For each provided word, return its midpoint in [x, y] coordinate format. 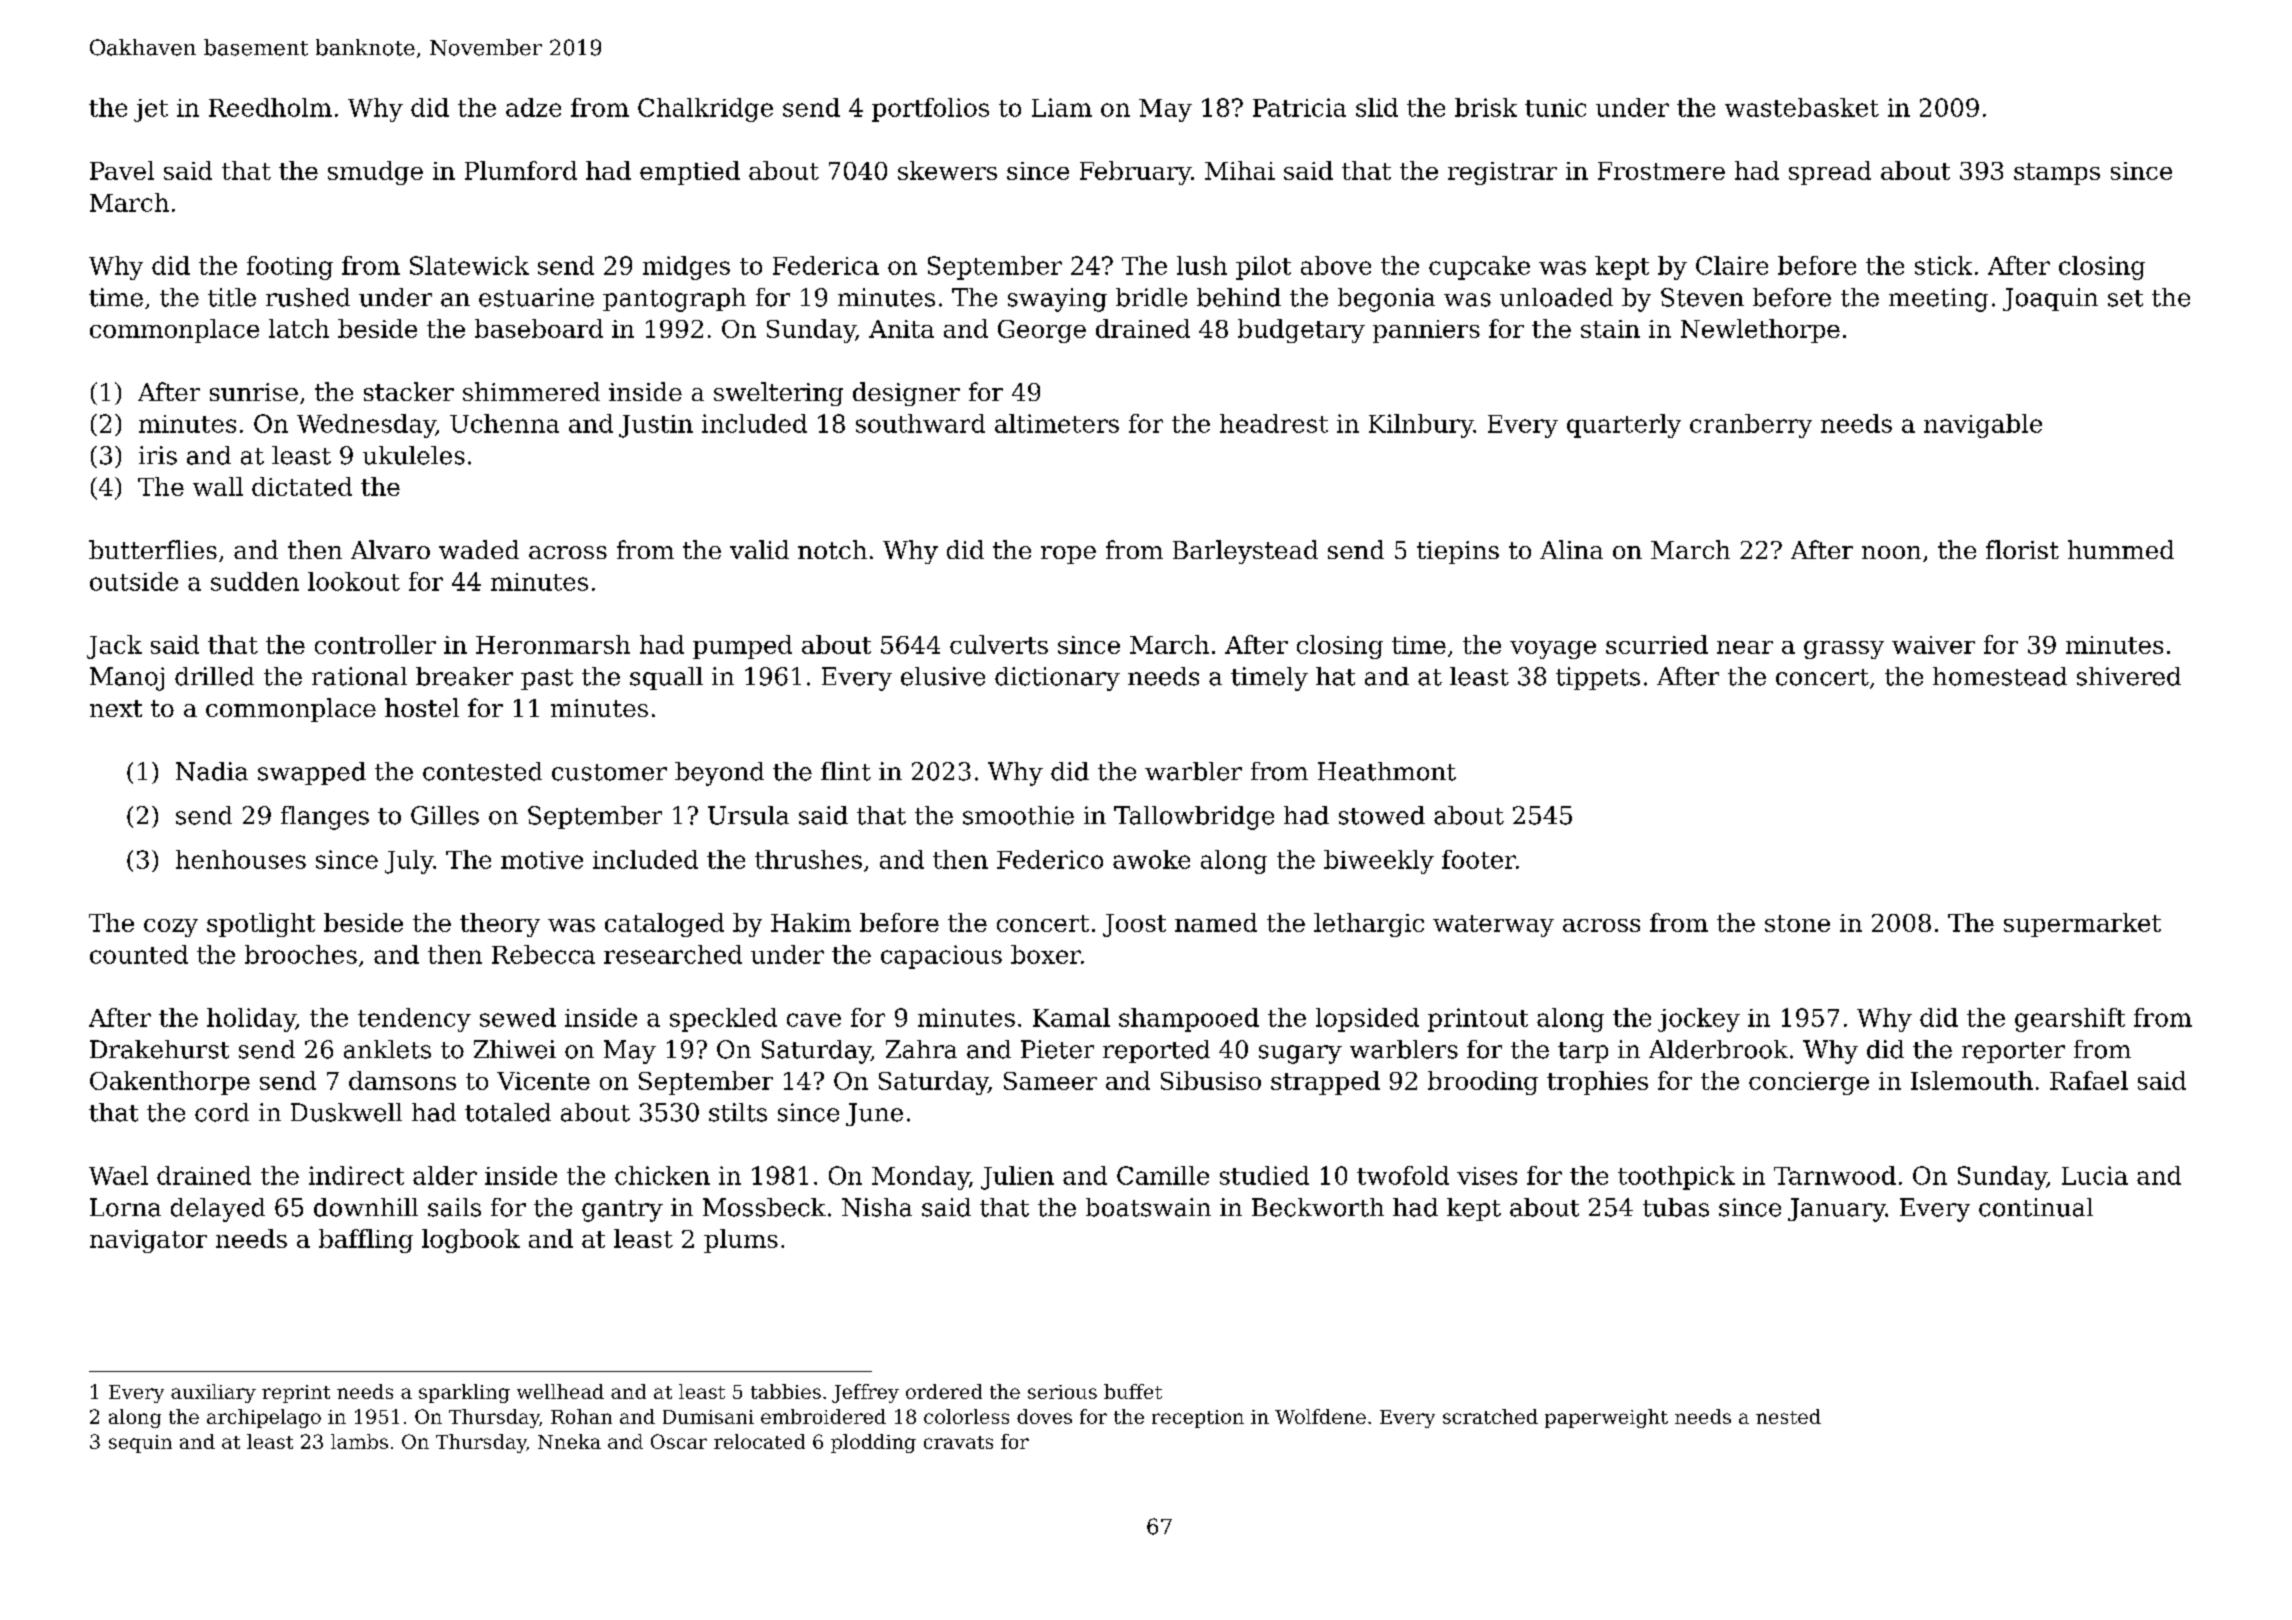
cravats [958, 1442]
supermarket [2082, 925]
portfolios [930, 110]
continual [2036, 1207]
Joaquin [2050, 299]
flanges [325, 818]
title [232, 297]
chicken [662, 1175]
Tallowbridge [1194, 818]
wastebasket [1802, 107]
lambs [359, 1441]
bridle [1151, 297]
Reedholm [270, 107]
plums [741, 1241]
